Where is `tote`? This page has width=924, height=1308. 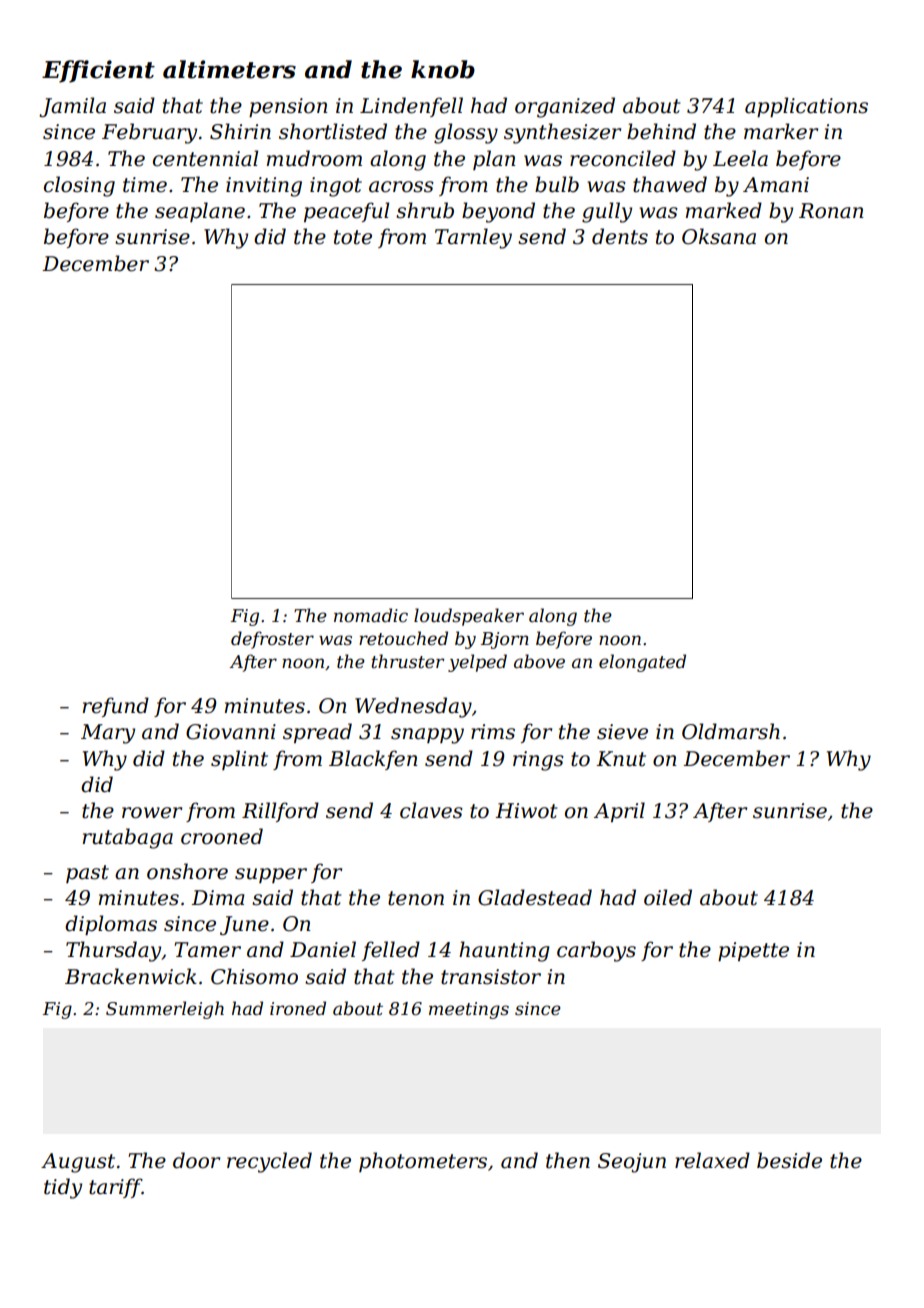 tote is located at coordinates (353, 237).
